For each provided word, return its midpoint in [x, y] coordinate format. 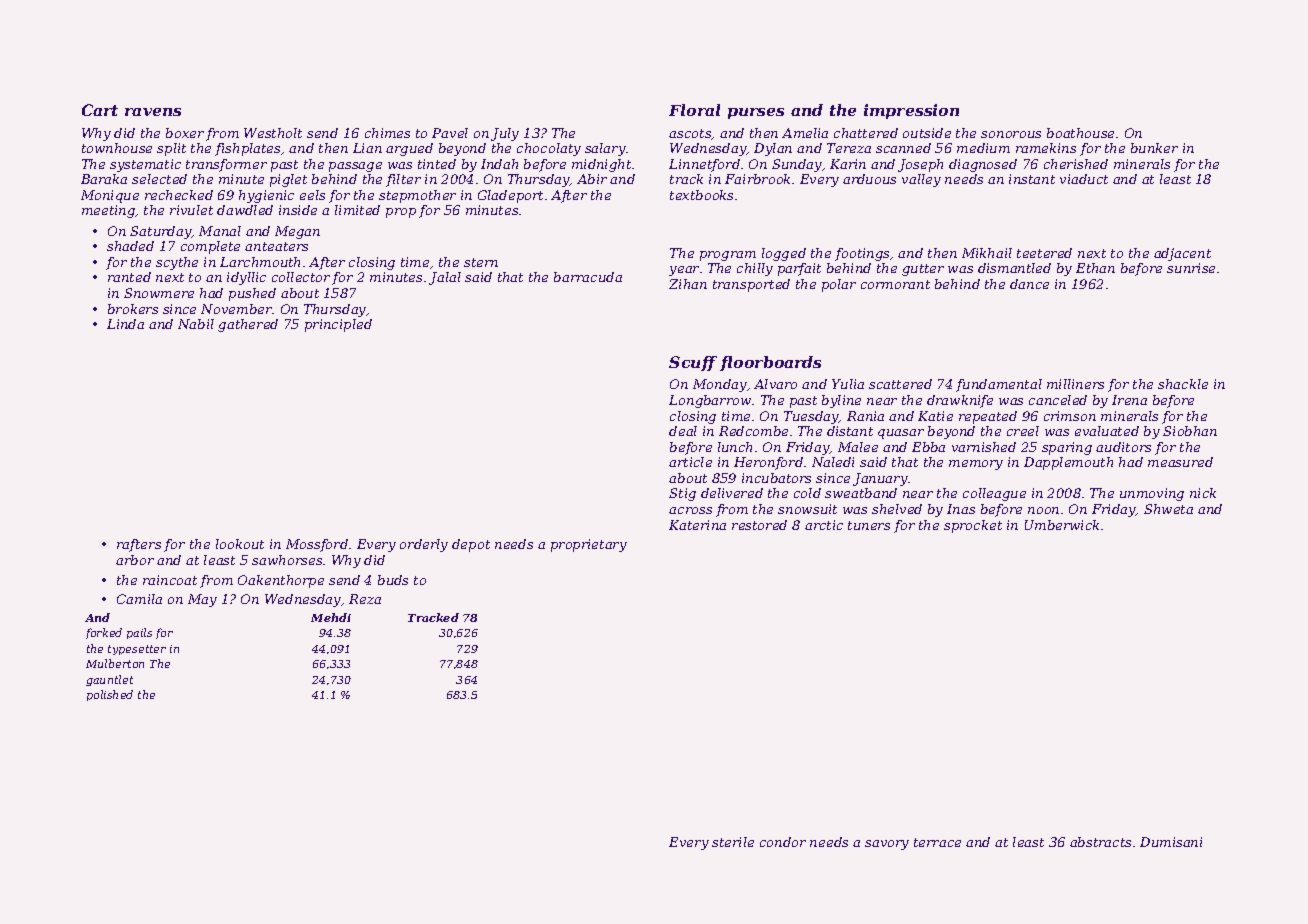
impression [911, 111]
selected [159, 179]
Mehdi [331, 617]
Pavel [450, 133]
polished [110, 695]
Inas [961, 509]
